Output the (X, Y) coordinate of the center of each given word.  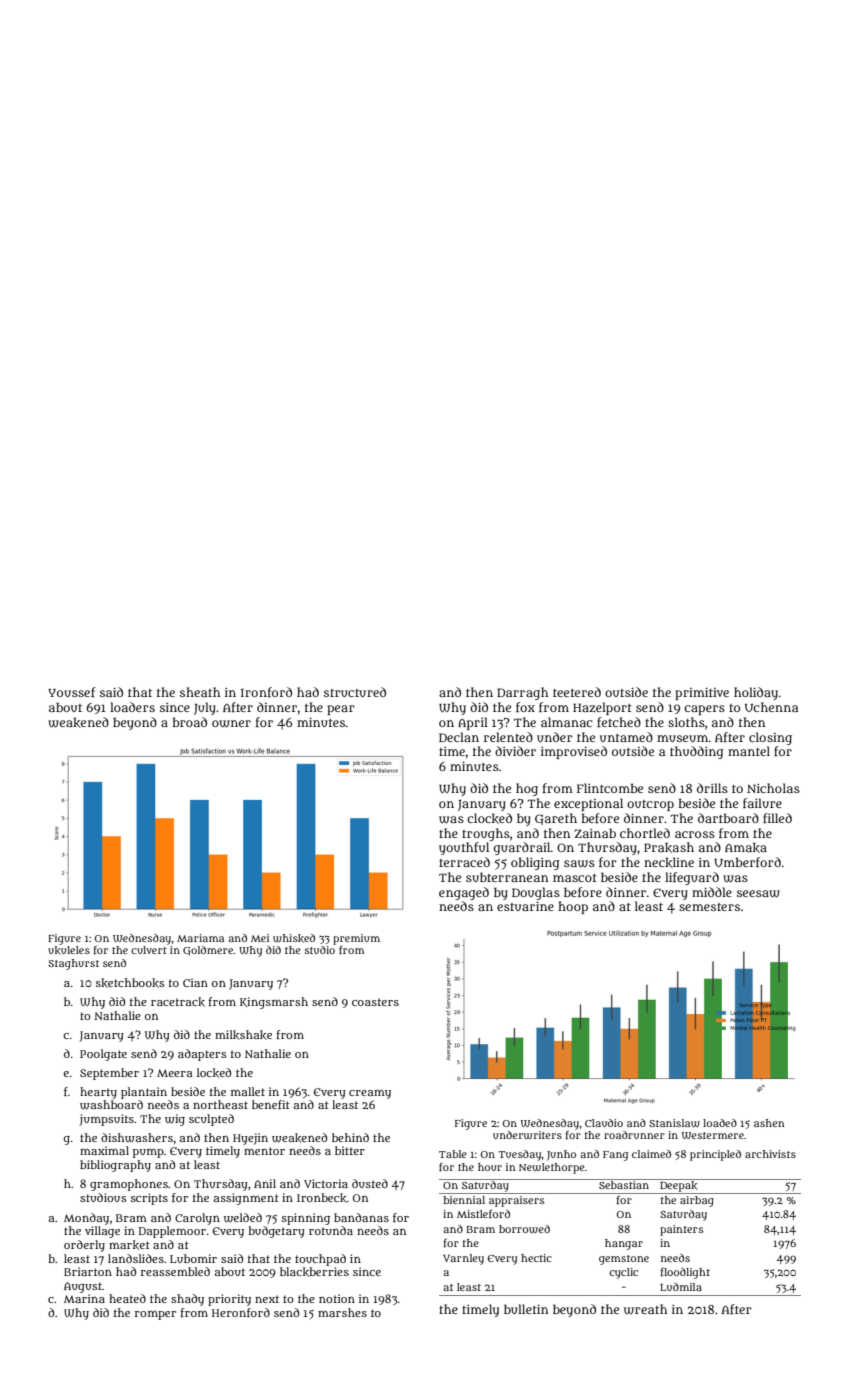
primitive (702, 693)
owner (231, 724)
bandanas (361, 1217)
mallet (248, 1091)
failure (762, 803)
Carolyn (197, 1219)
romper (155, 1315)
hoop (573, 907)
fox (525, 707)
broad (190, 722)
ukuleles (69, 950)
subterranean (507, 877)
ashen (769, 1123)
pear (341, 710)
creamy (370, 1094)
